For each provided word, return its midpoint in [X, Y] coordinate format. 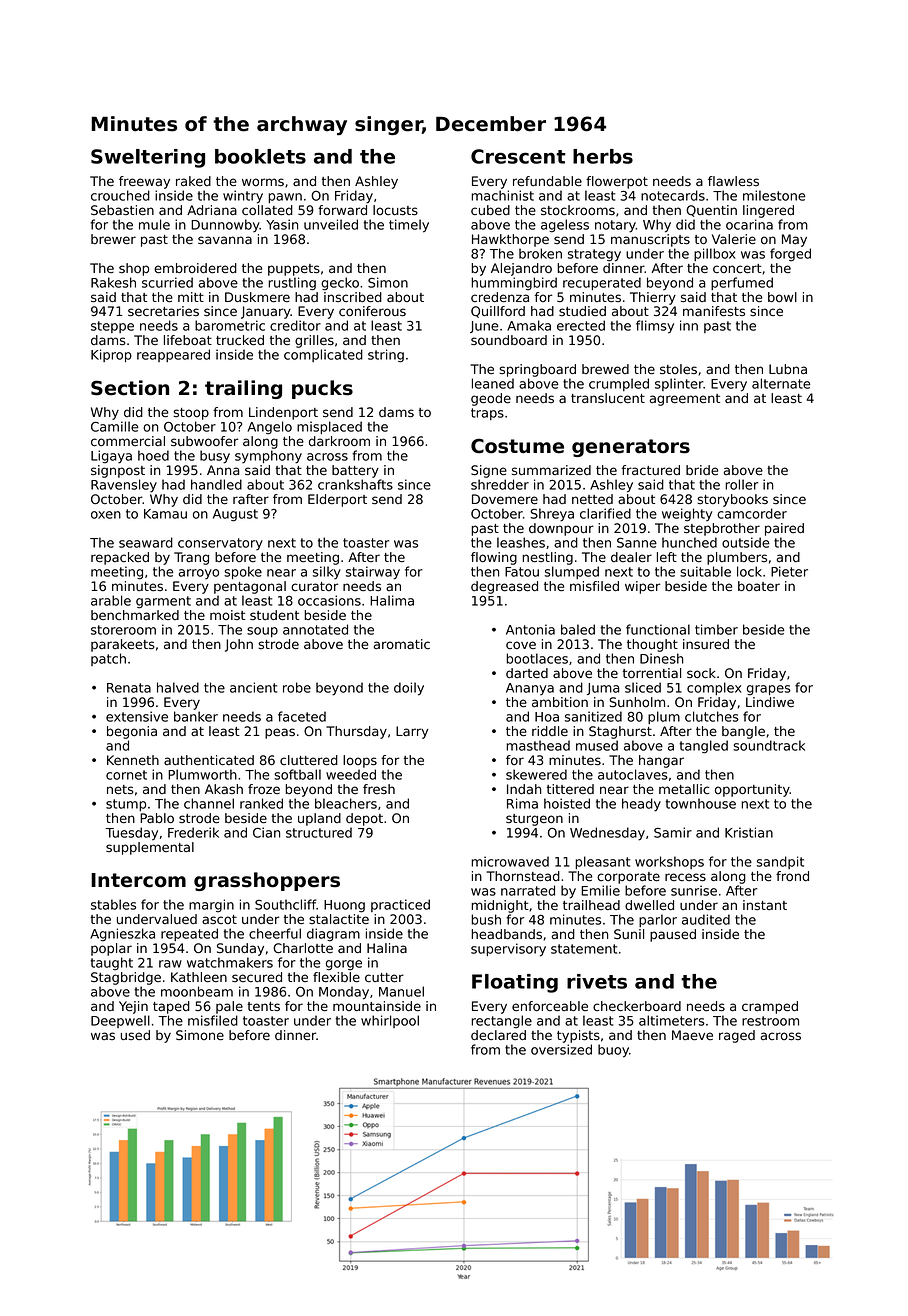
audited [706, 919]
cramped [770, 1007]
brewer [113, 239]
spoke [243, 572]
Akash [224, 789]
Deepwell [120, 1021]
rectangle [501, 1022]
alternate [781, 383]
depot [364, 819]
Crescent [518, 156]
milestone [774, 195]
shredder [500, 484]
